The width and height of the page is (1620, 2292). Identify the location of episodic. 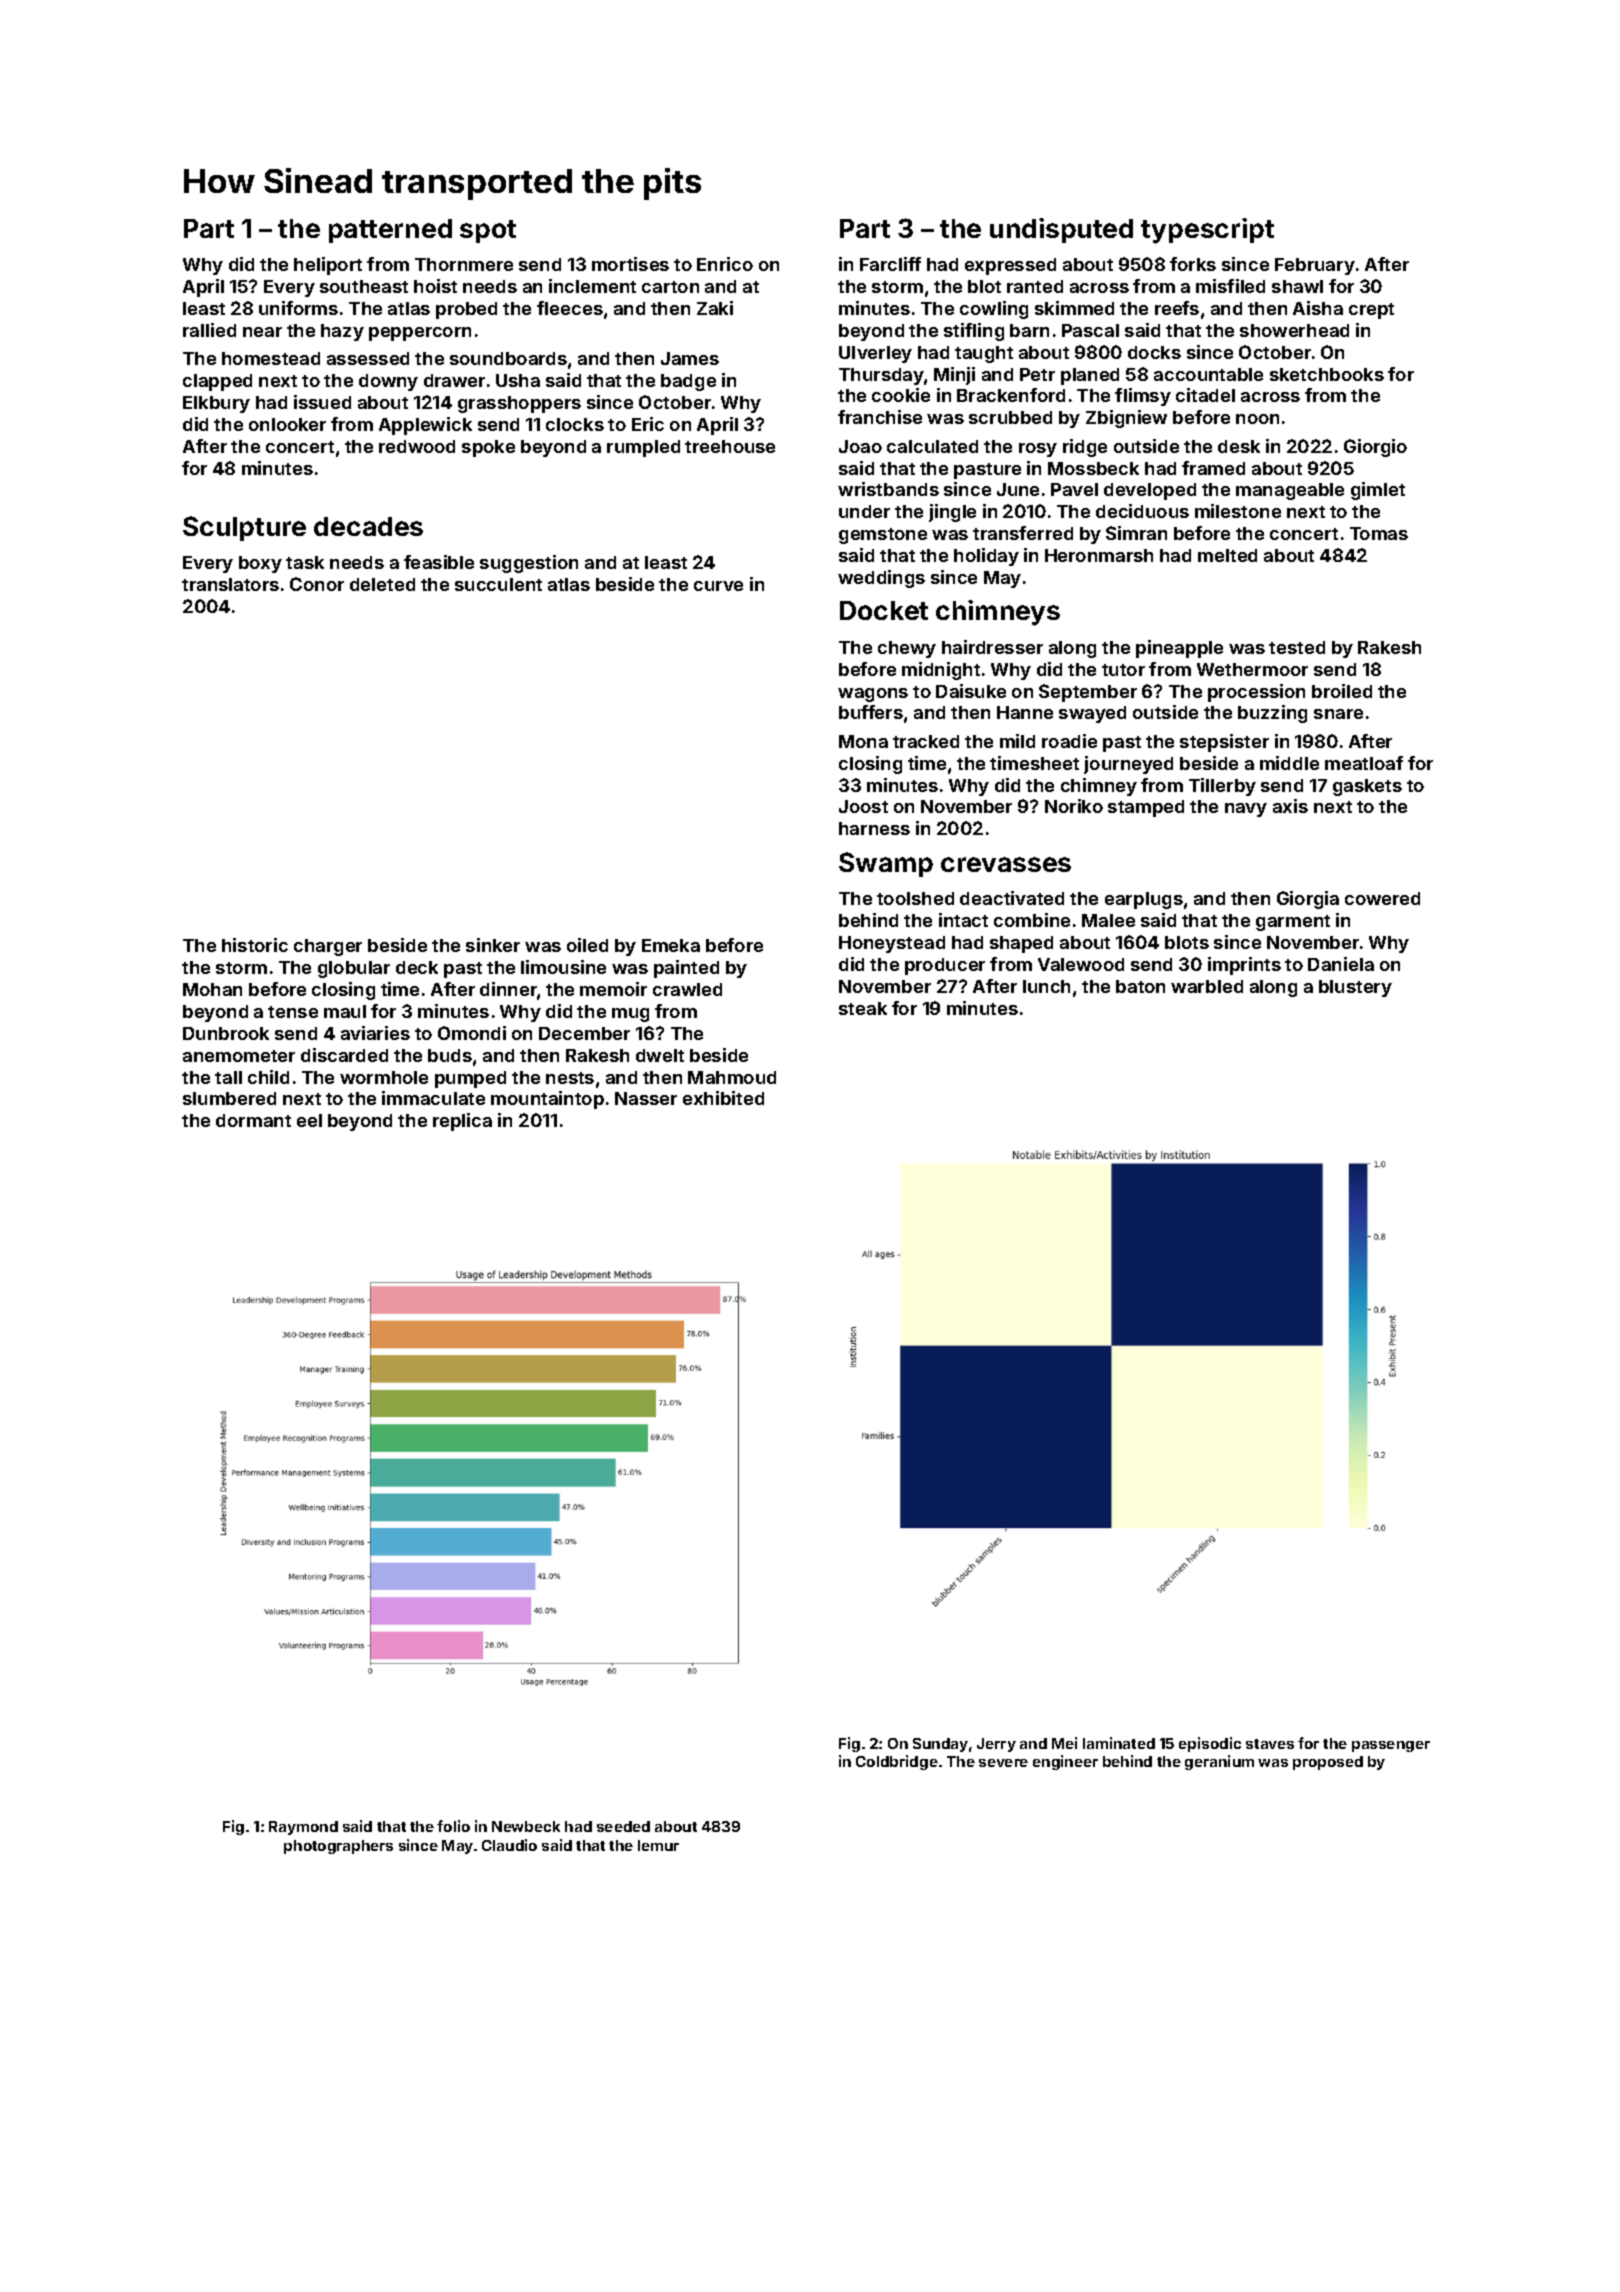
(1210, 1744).
